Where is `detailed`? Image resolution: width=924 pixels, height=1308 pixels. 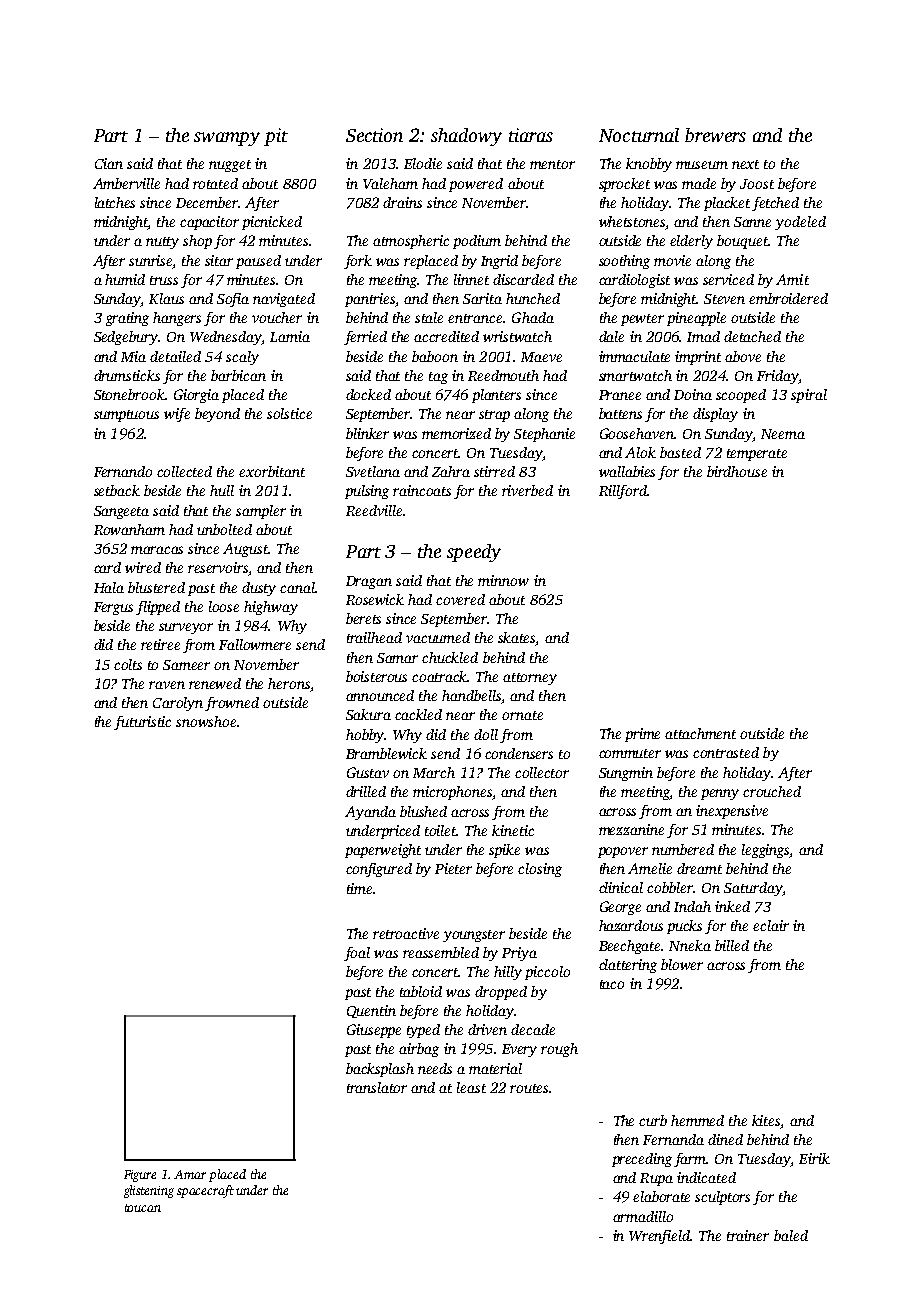 detailed is located at coordinates (175, 356).
